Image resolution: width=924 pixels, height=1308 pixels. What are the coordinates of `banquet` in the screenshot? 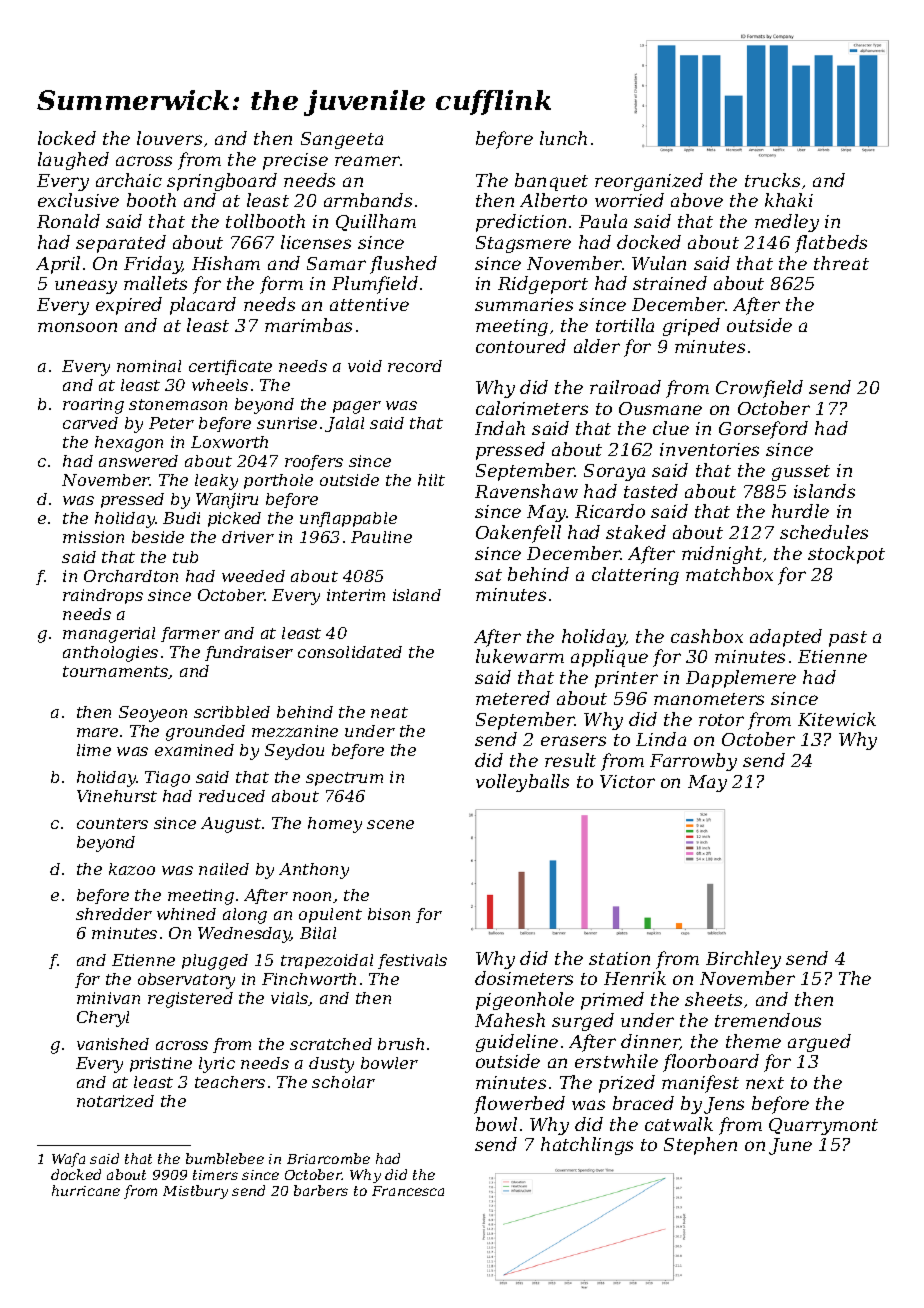 It's located at (551, 182).
